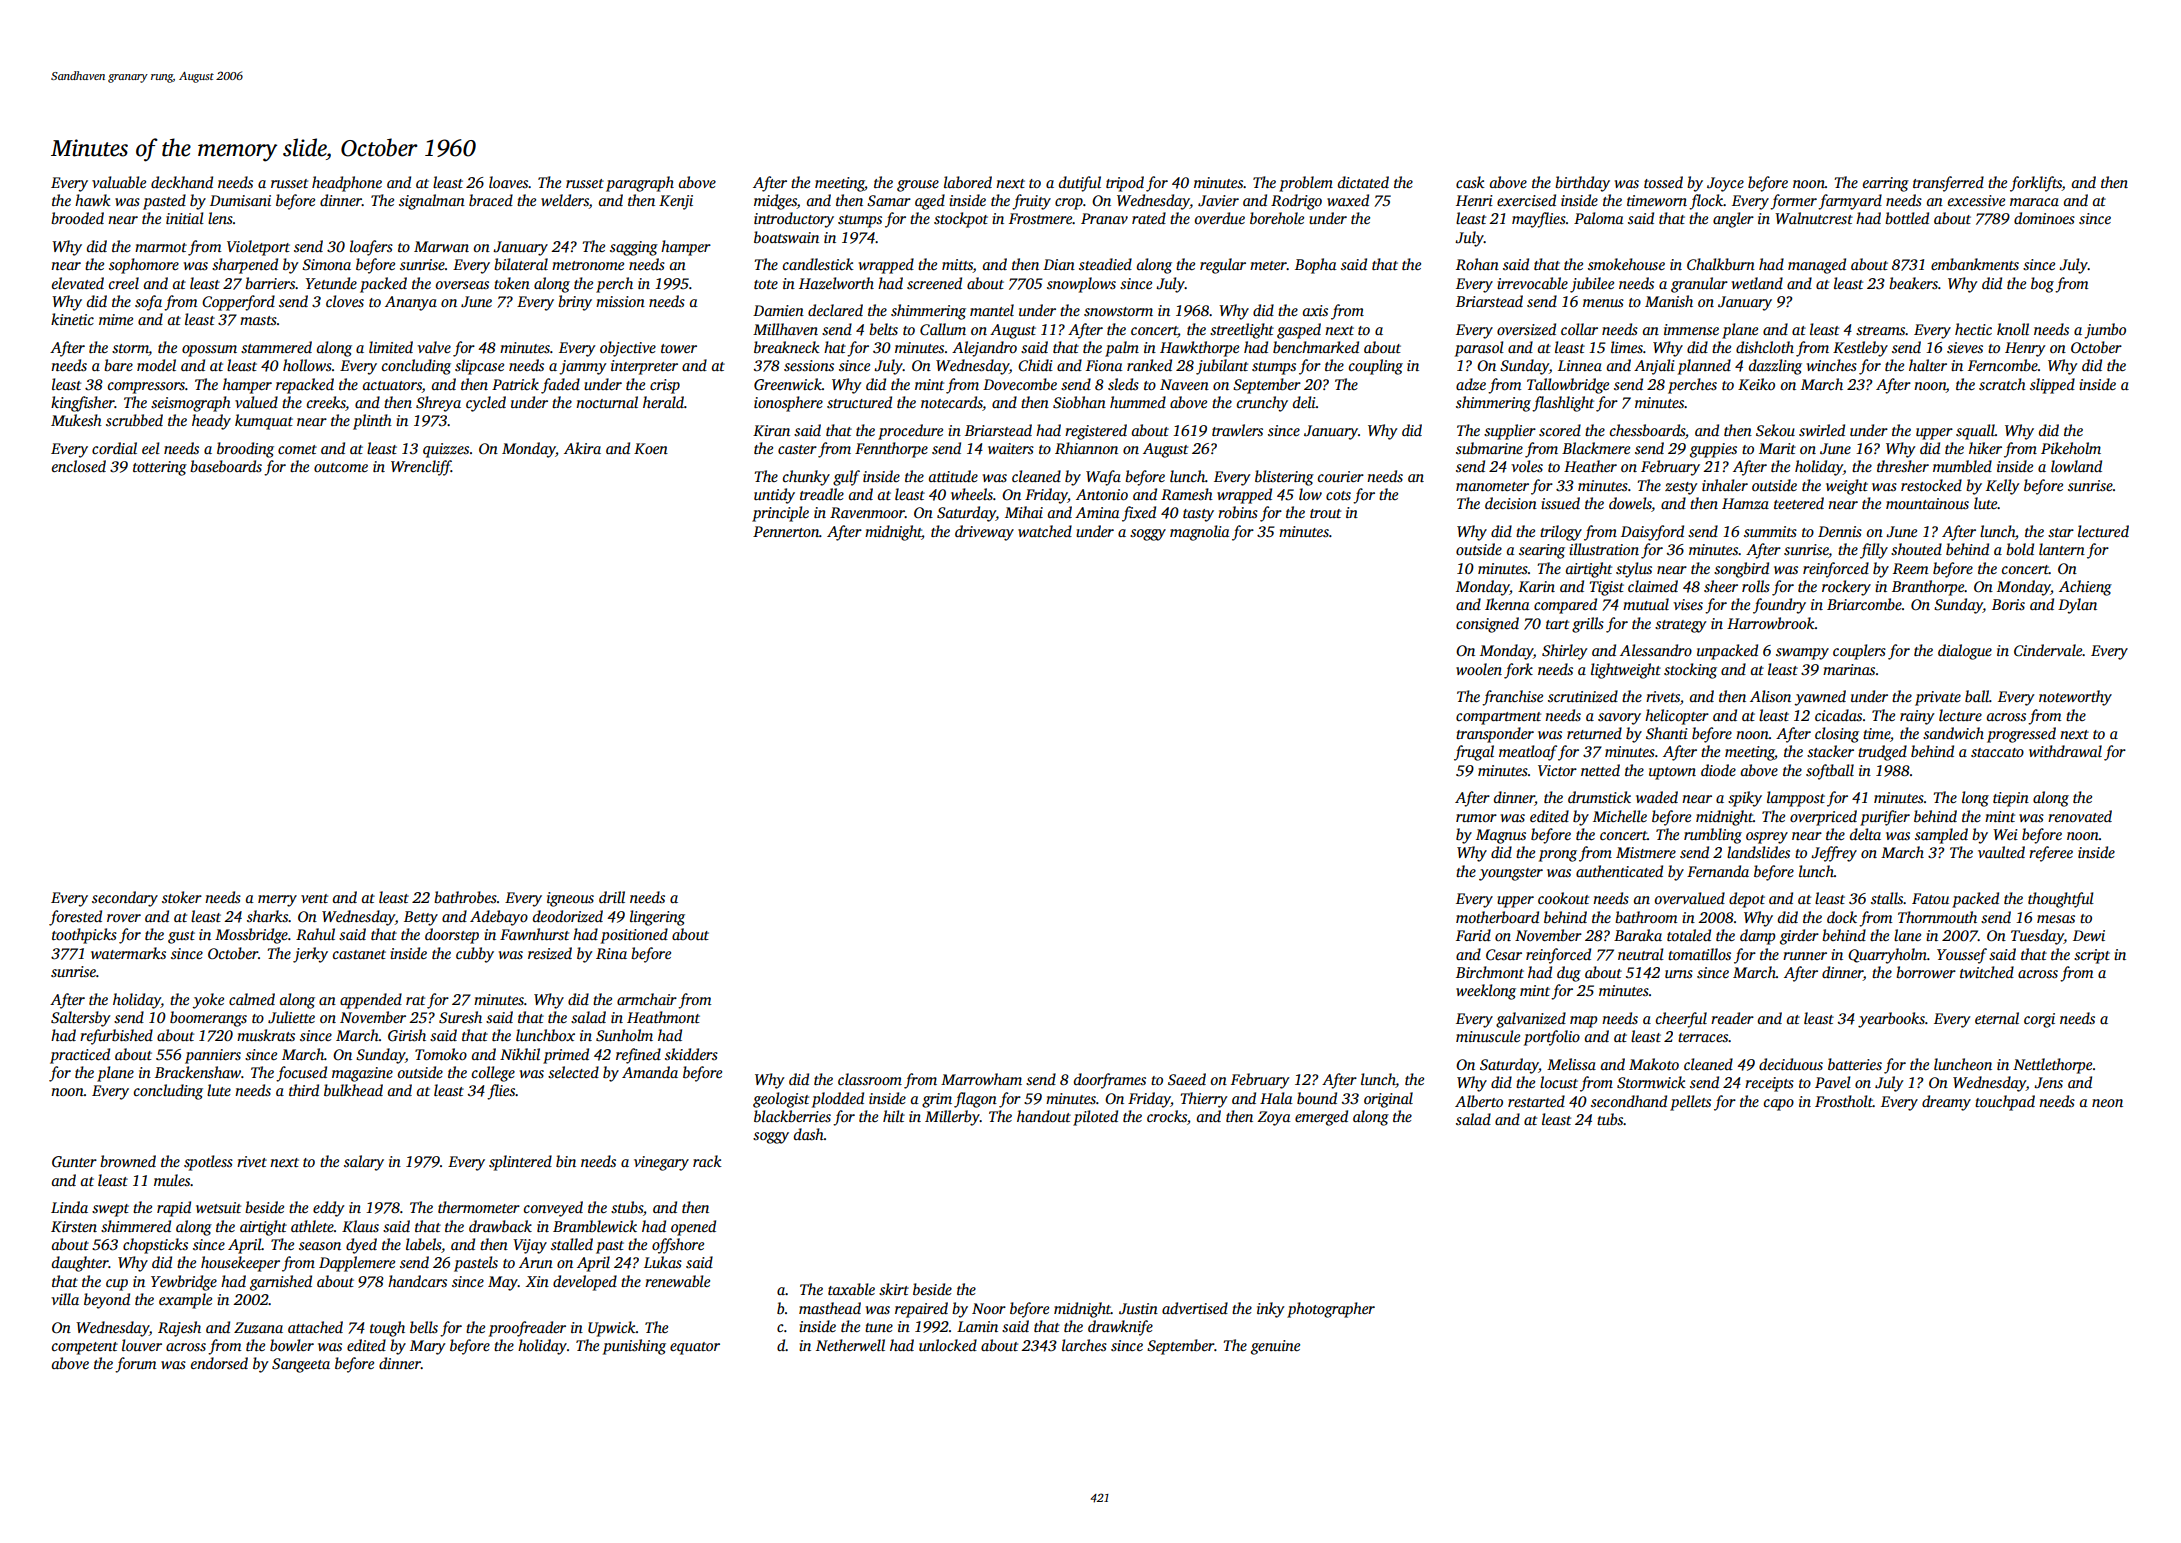  What do you see at coordinates (1275, 1347) in the screenshot?
I see `genuine` at bounding box center [1275, 1347].
